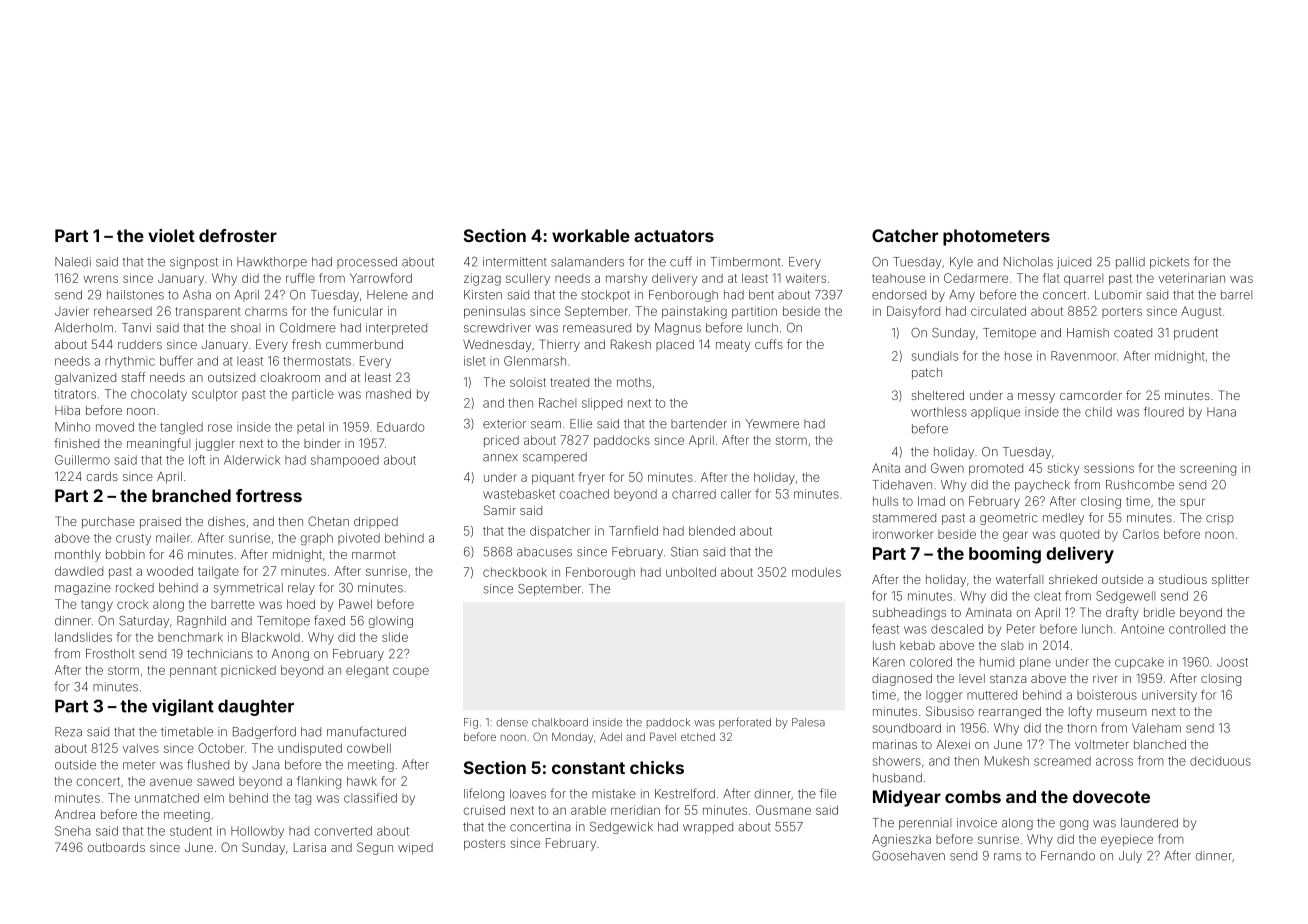  I want to click on undisputed, so click(310, 749).
